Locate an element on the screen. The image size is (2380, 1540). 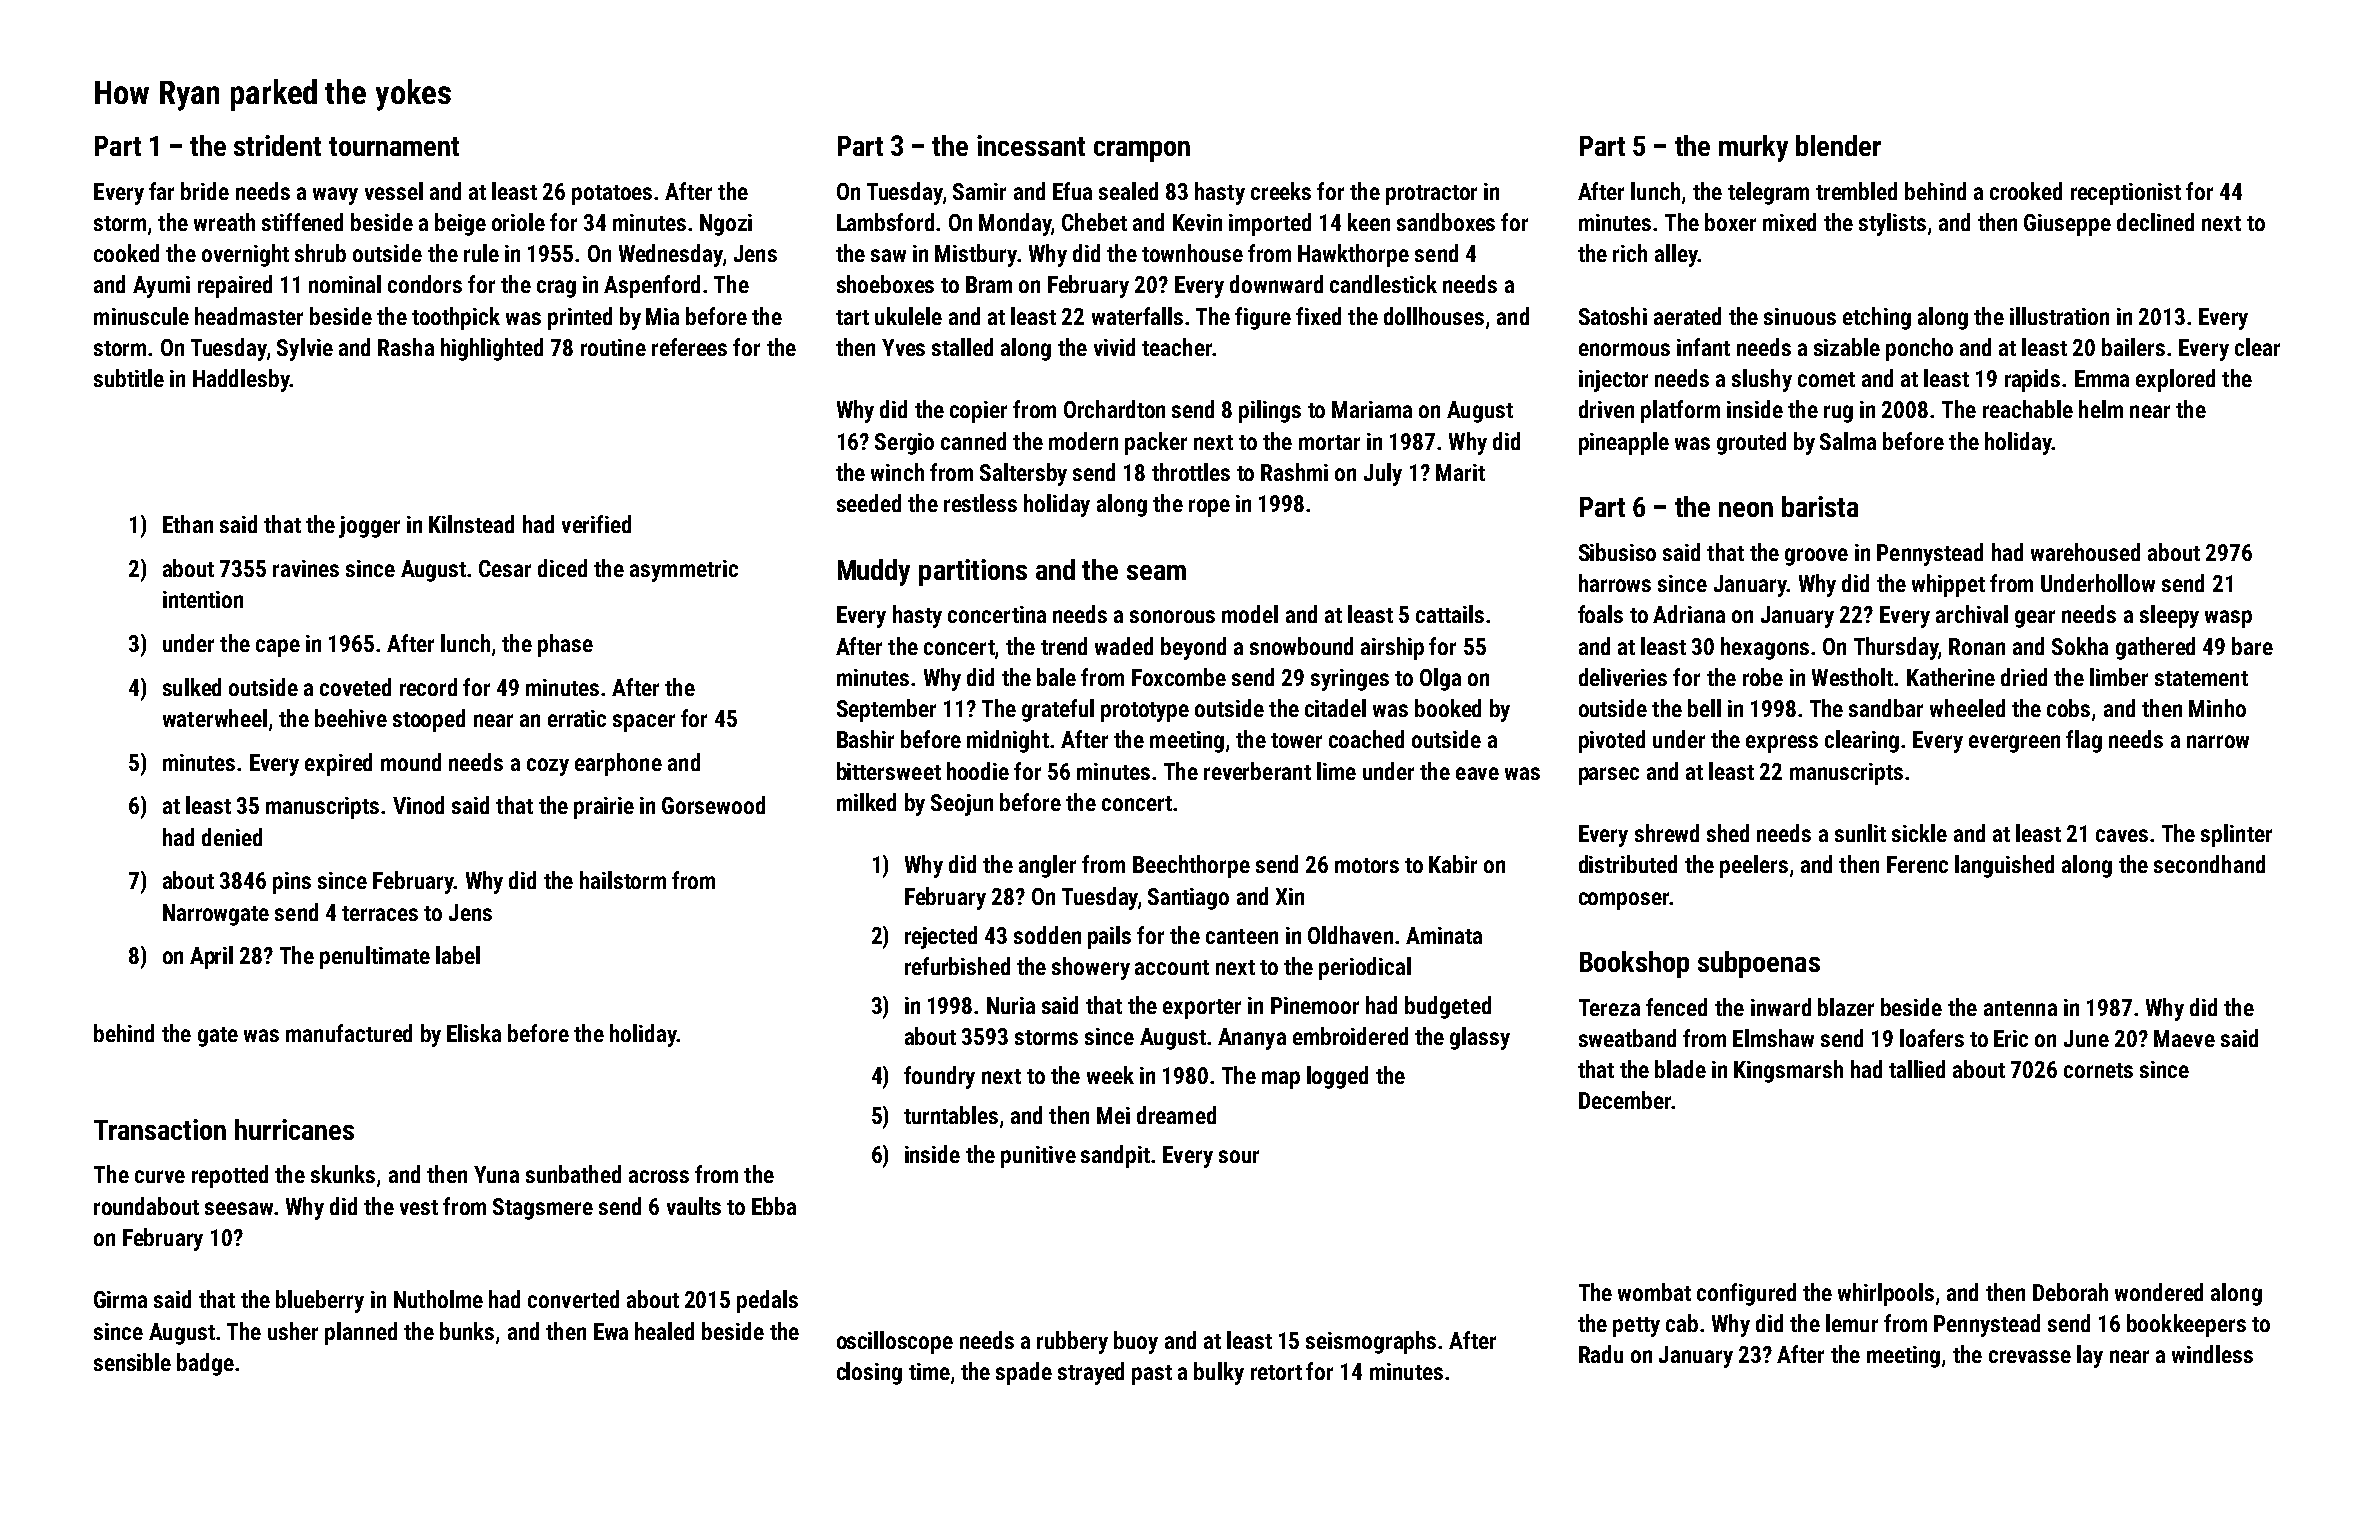
sizable is located at coordinates (1847, 347).
